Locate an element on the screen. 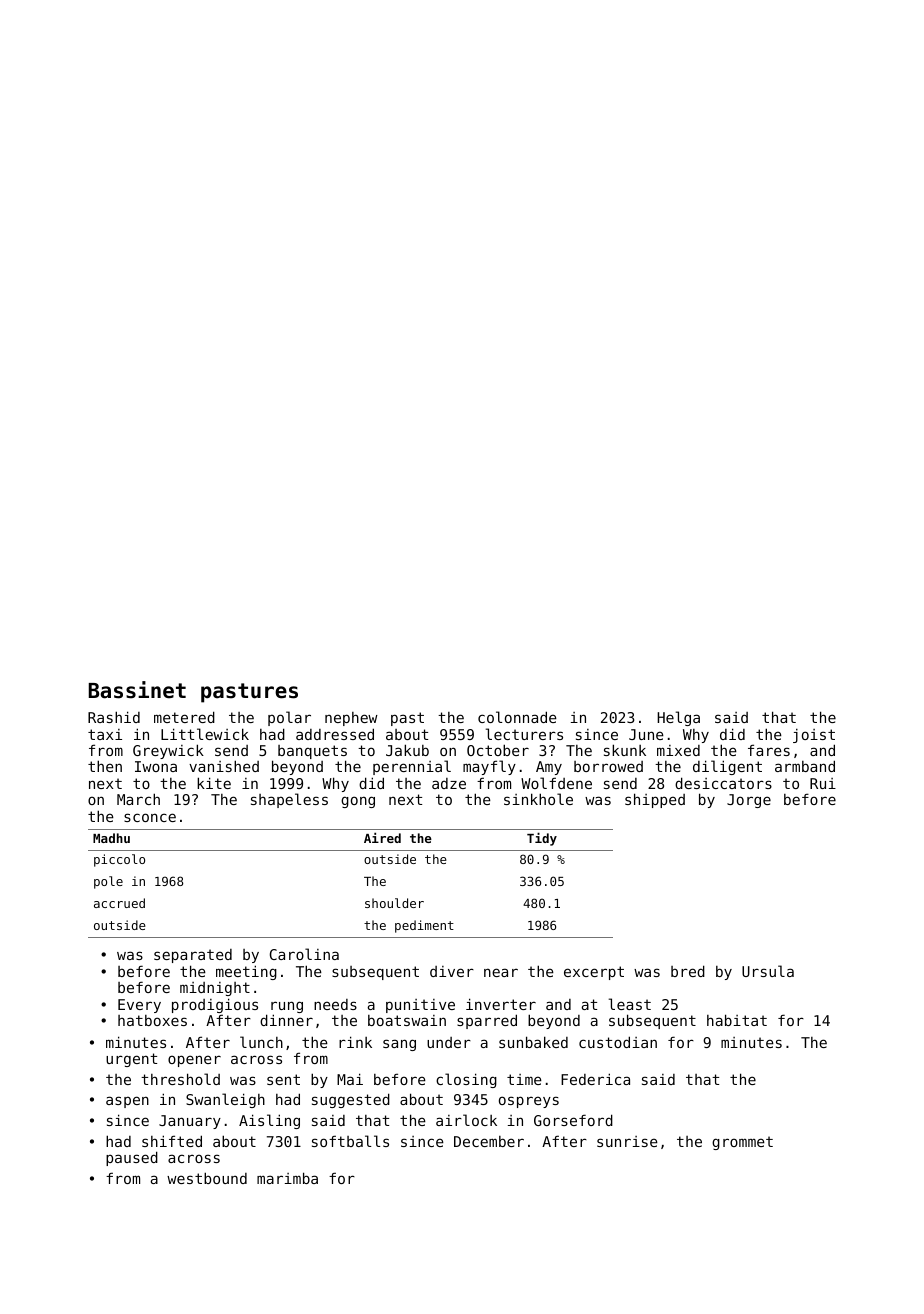 This screenshot has height=1314, width=924. paused is located at coordinates (132, 1158).
